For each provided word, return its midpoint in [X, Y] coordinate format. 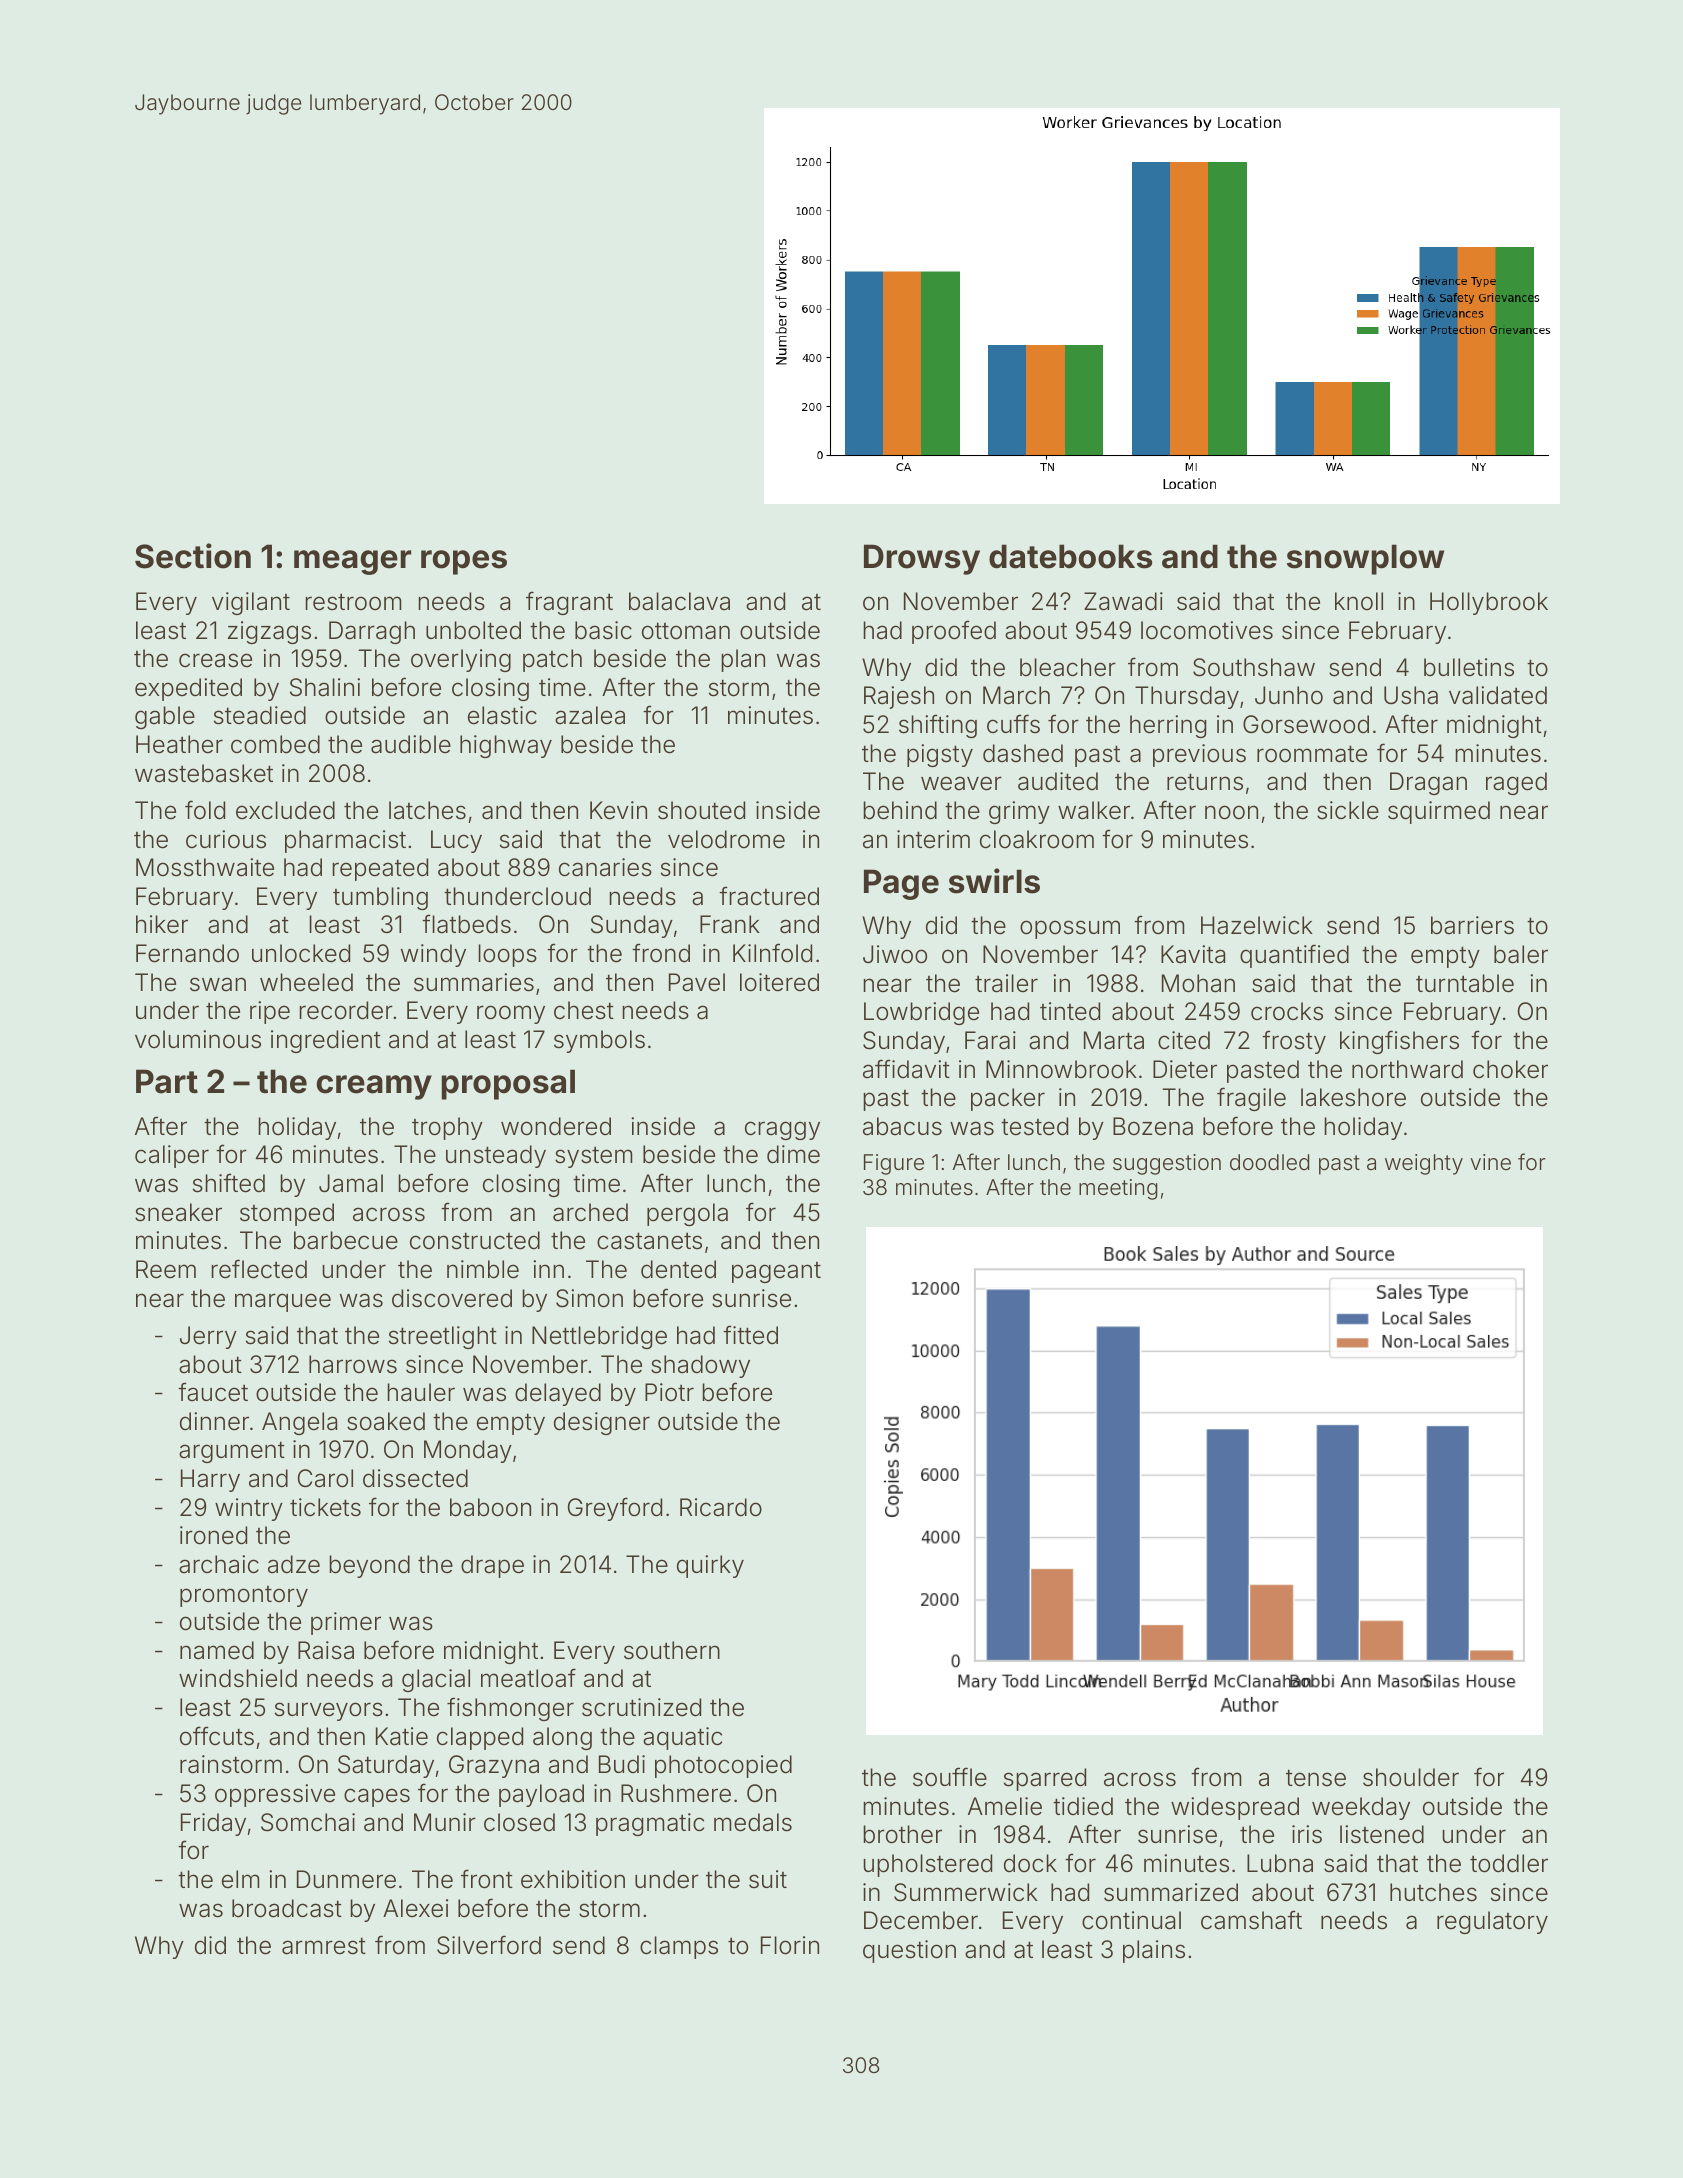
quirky [710, 1566]
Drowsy [922, 559]
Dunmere [346, 1879]
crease [215, 660]
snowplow [1365, 559]
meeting [1118, 1189]
